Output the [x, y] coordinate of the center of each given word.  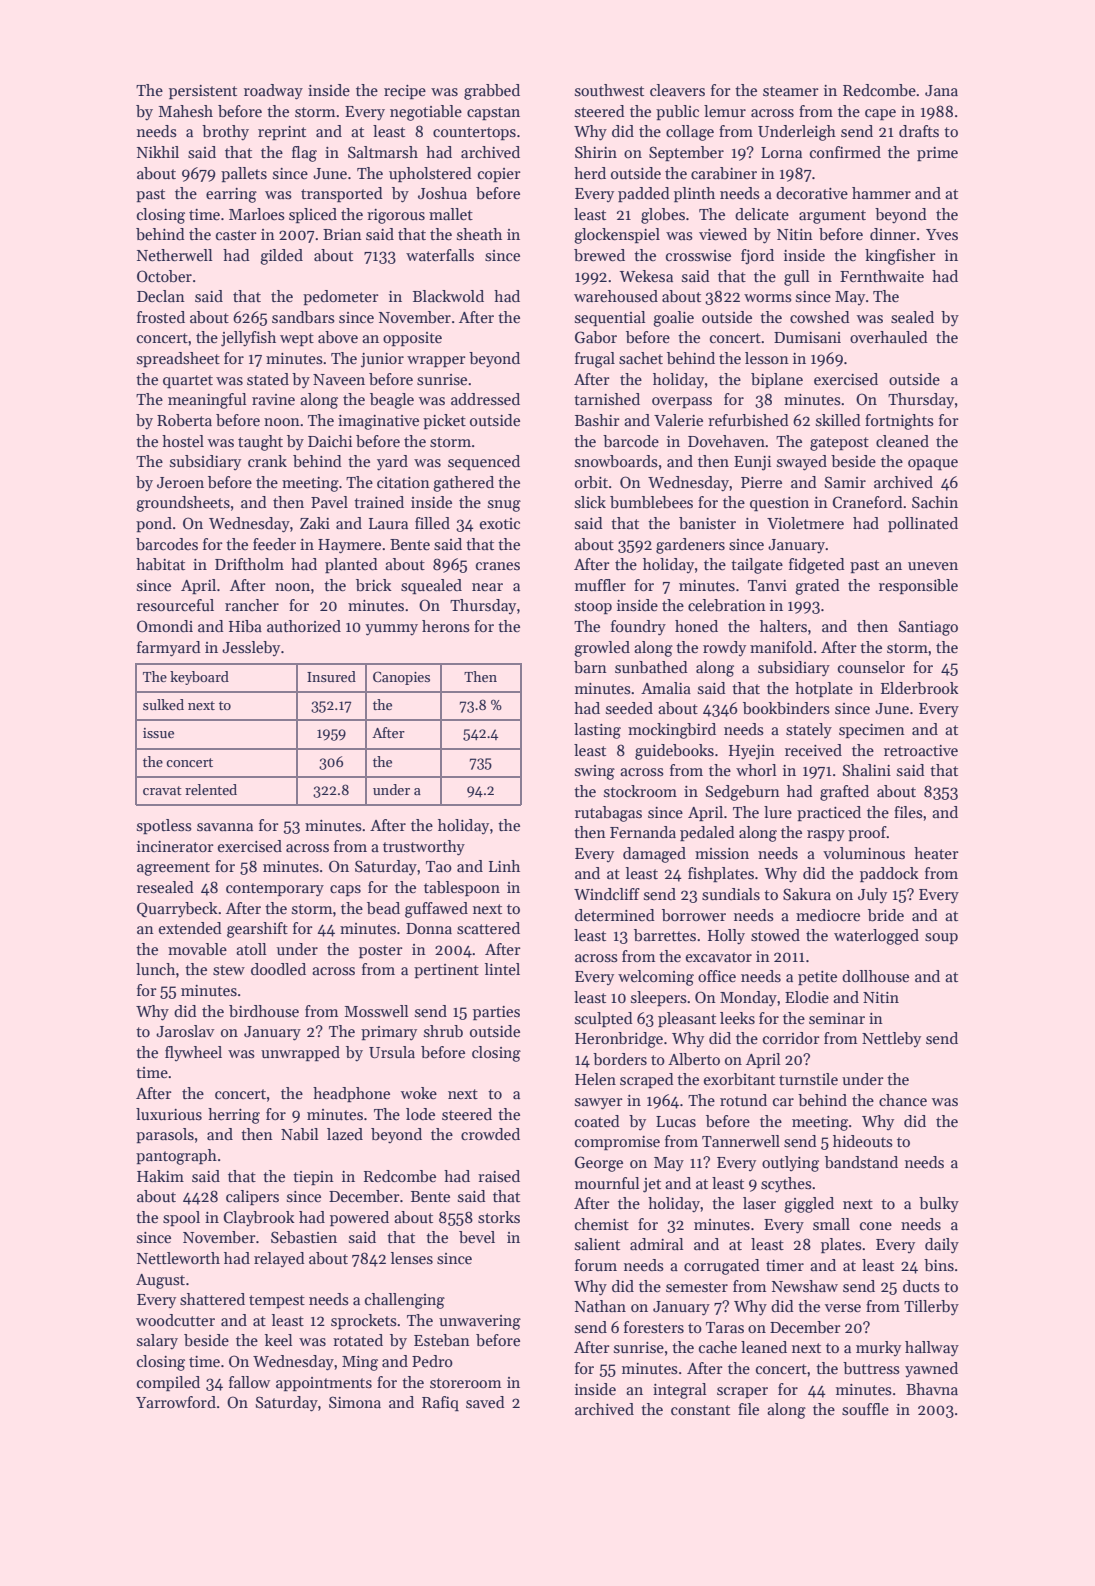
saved [485, 1402]
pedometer [341, 297]
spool [181, 1218]
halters [783, 626]
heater [936, 853]
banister [707, 523]
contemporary [275, 890]
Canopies [401, 678]
